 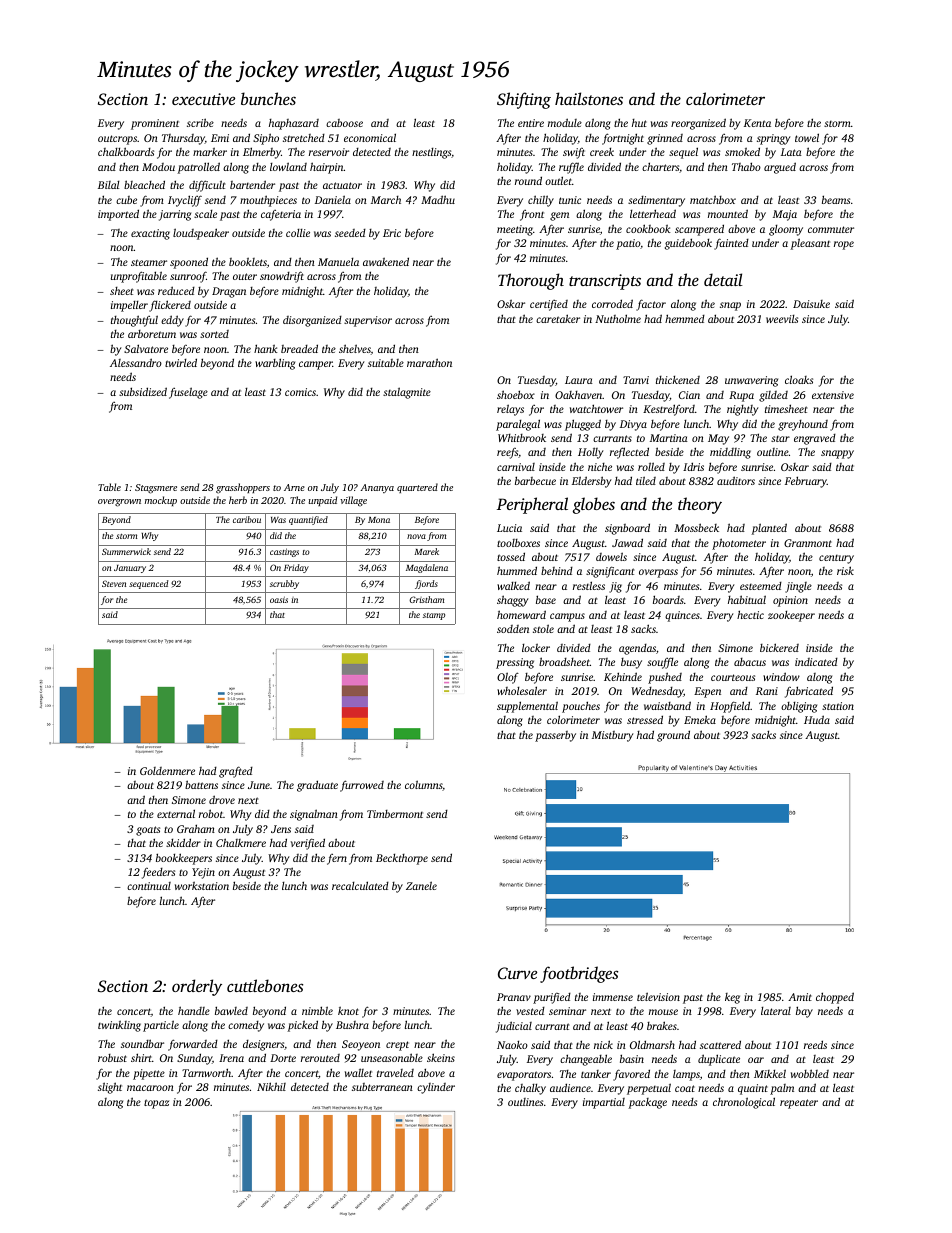 What do you see at coordinates (604, 1103) in the document?
I see `impartial` at bounding box center [604, 1103].
